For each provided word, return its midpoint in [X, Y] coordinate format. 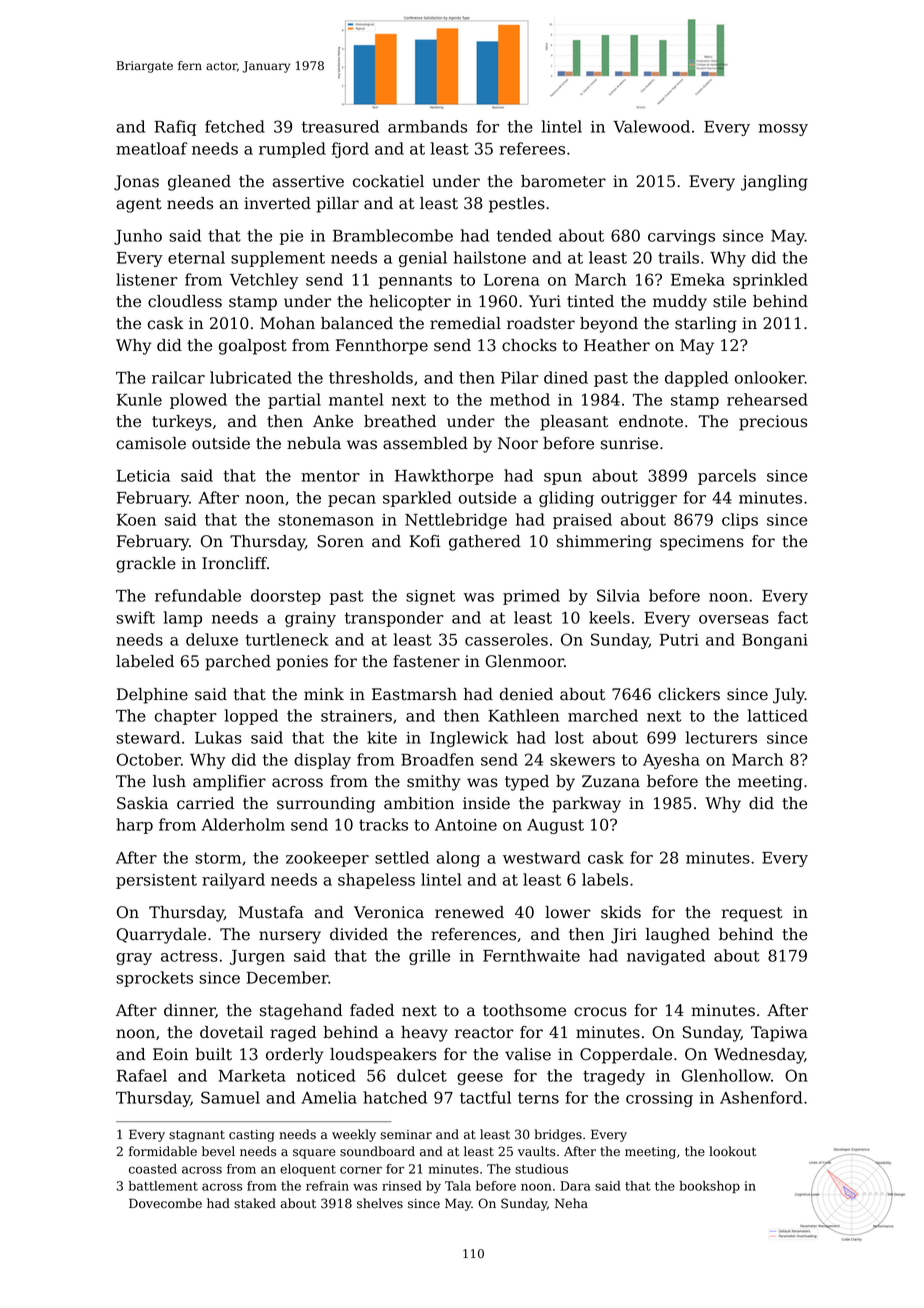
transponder [394, 619]
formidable [163, 1151]
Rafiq [175, 128]
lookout [732, 1151]
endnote [651, 421]
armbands [427, 126]
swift [135, 617]
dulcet [422, 1075]
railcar [178, 377]
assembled [425, 443]
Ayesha [671, 761]
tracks [383, 824]
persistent [156, 881]
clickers [689, 694]
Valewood [651, 126]
